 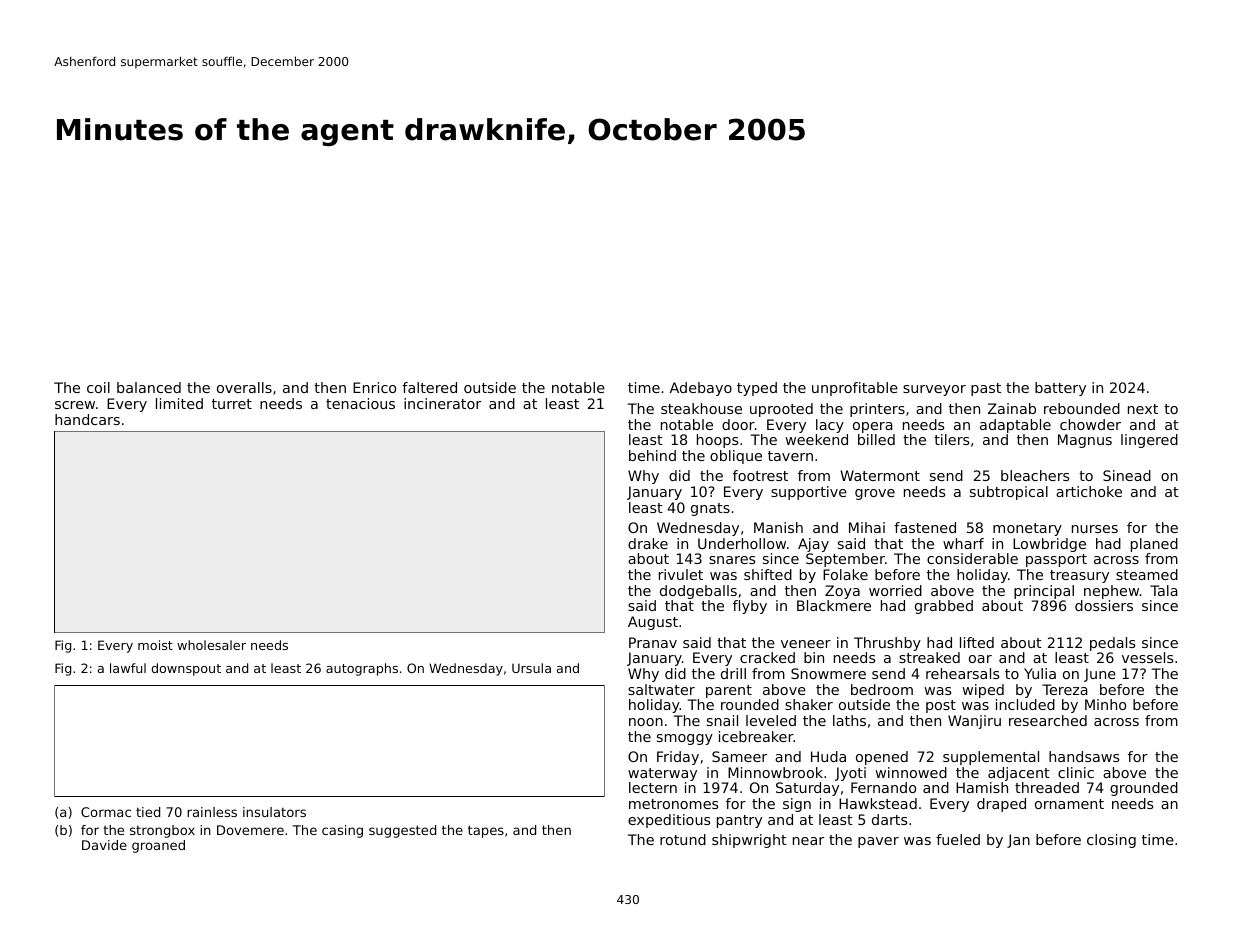 What do you see at coordinates (211, 645) in the screenshot?
I see `wholesaler` at bounding box center [211, 645].
